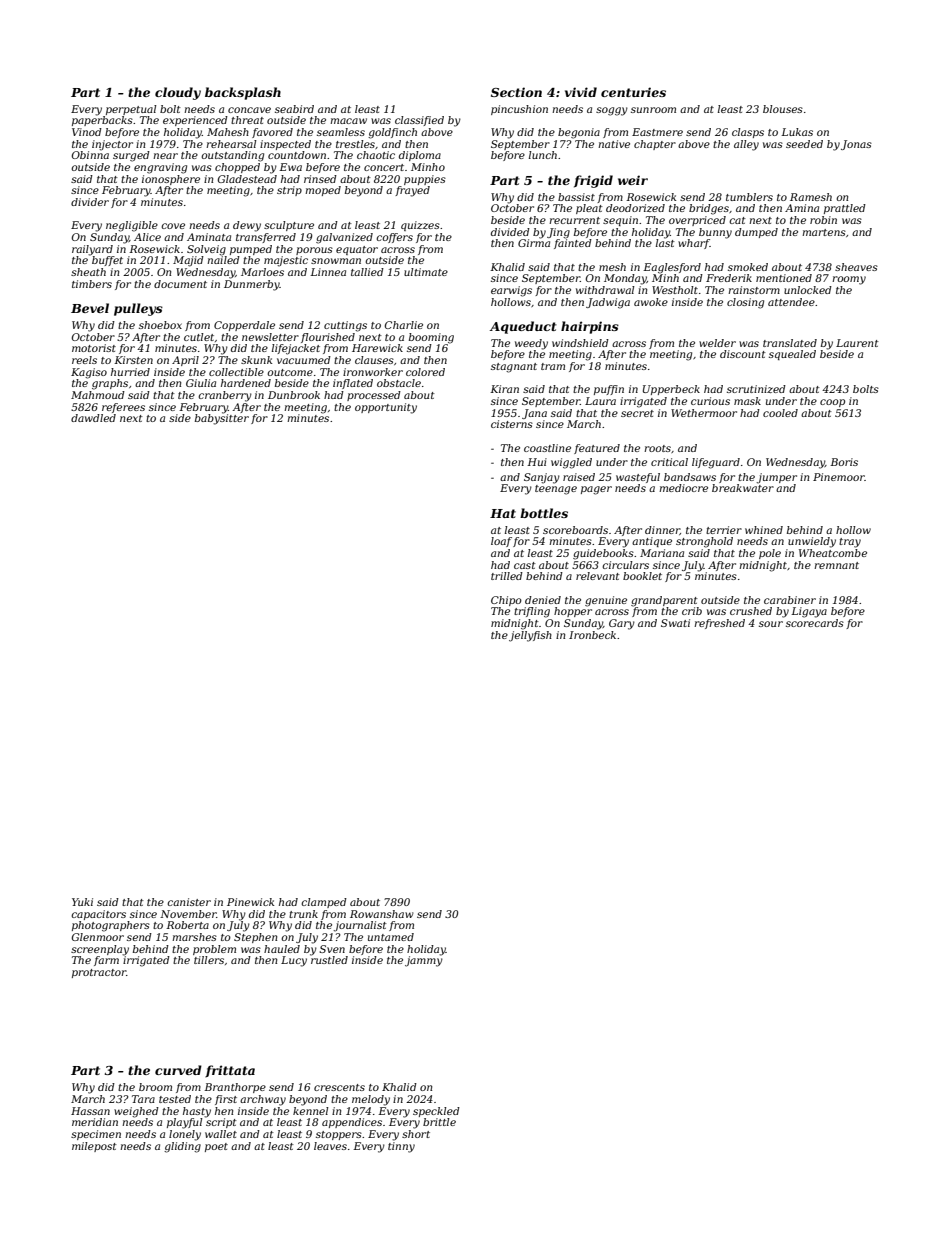  What do you see at coordinates (243, 93) in the screenshot?
I see `backsplash` at bounding box center [243, 93].
